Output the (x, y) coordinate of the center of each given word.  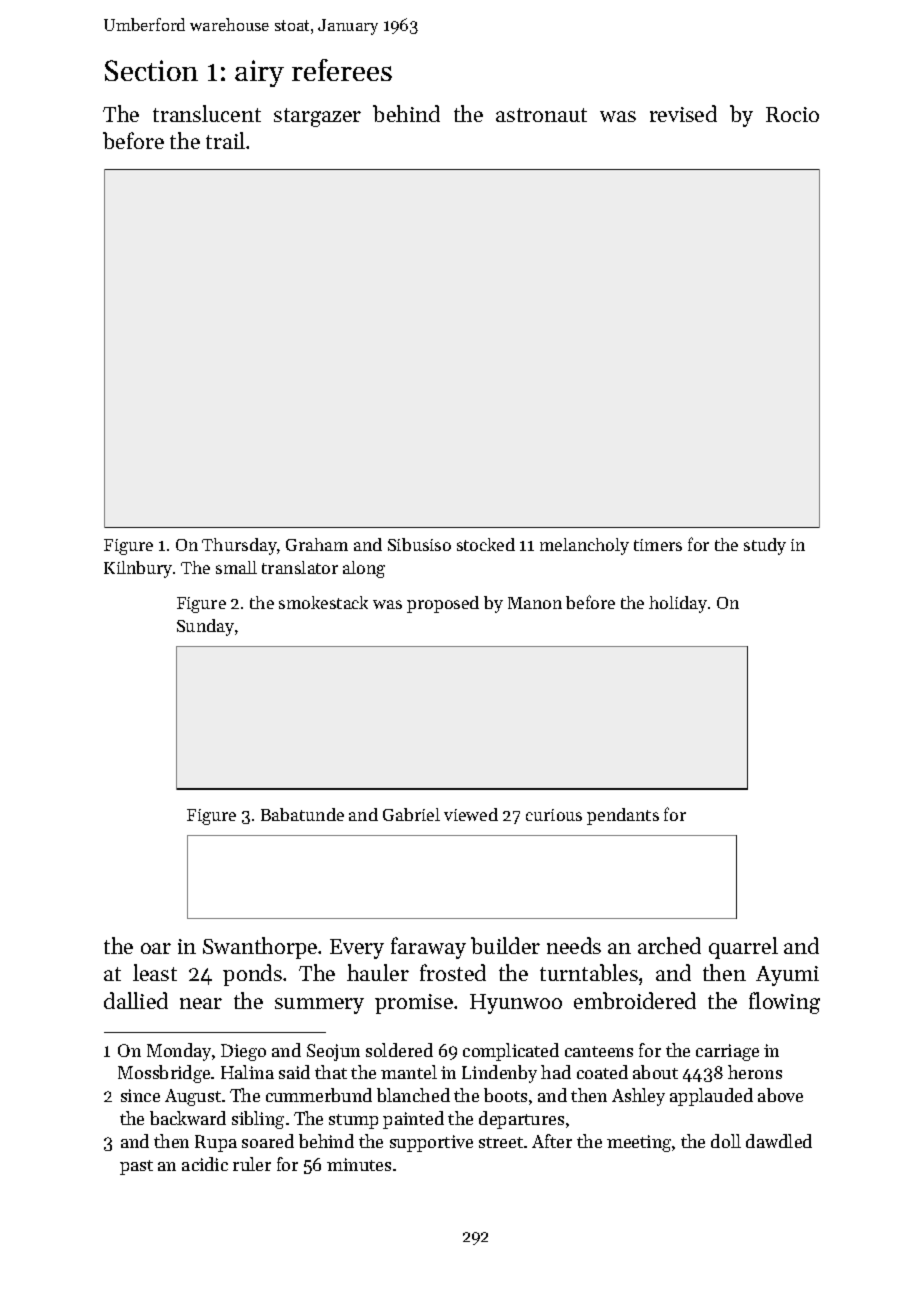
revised (683, 113)
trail (225, 140)
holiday (678, 604)
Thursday (239, 546)
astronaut (541, 115)
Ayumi (787, 976)
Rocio (792, 114)
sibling (258, 1120)
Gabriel (411, 814)
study (765, 546)
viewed (471, 814)
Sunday (205, 627)
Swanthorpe (260, 948)
